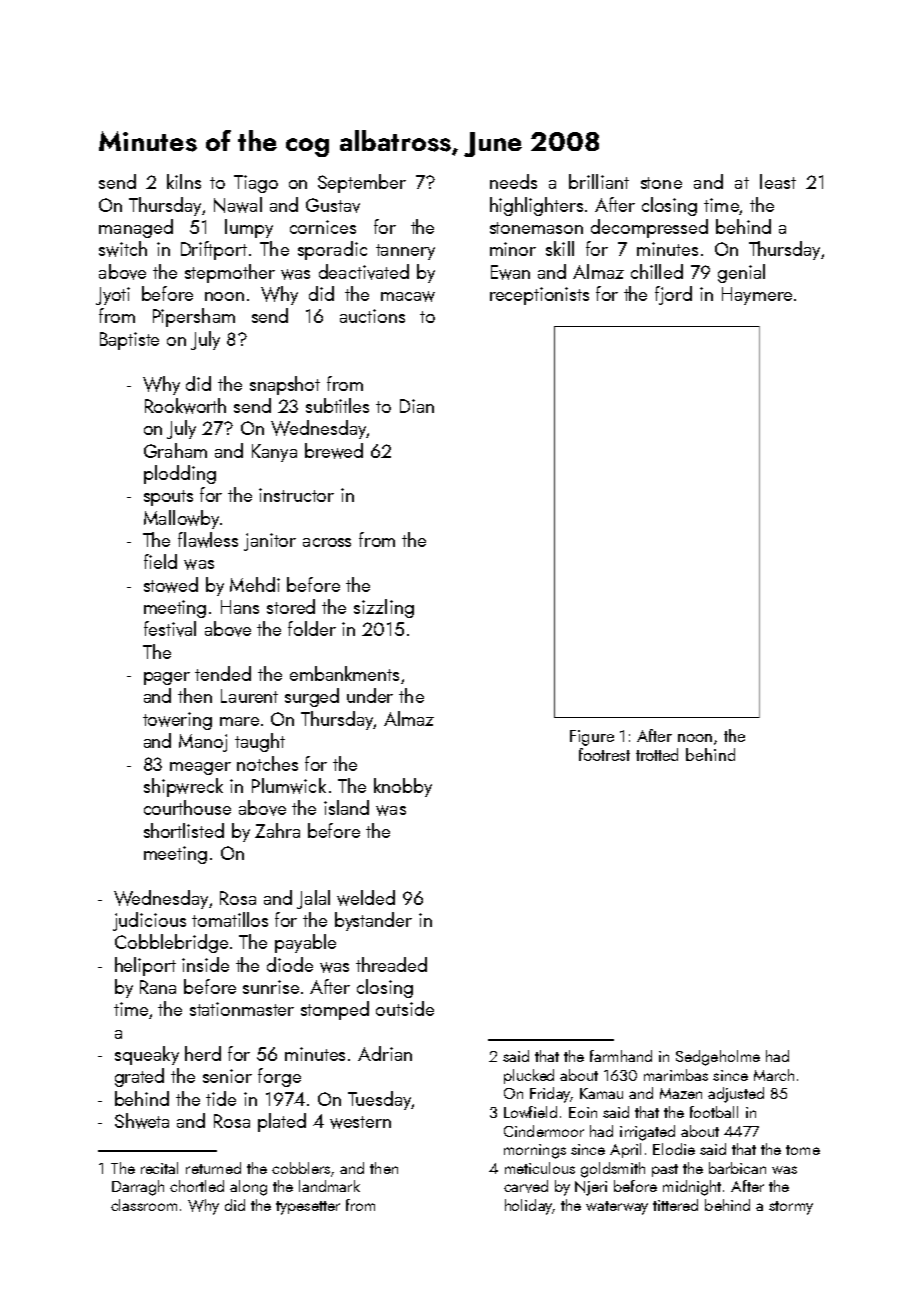 Image resolution: width=924 pixels, height=1311 pixels. What do you see at coordinates (604, 754) in the page?
I see `footrest` at bounding box center [604, 754].
